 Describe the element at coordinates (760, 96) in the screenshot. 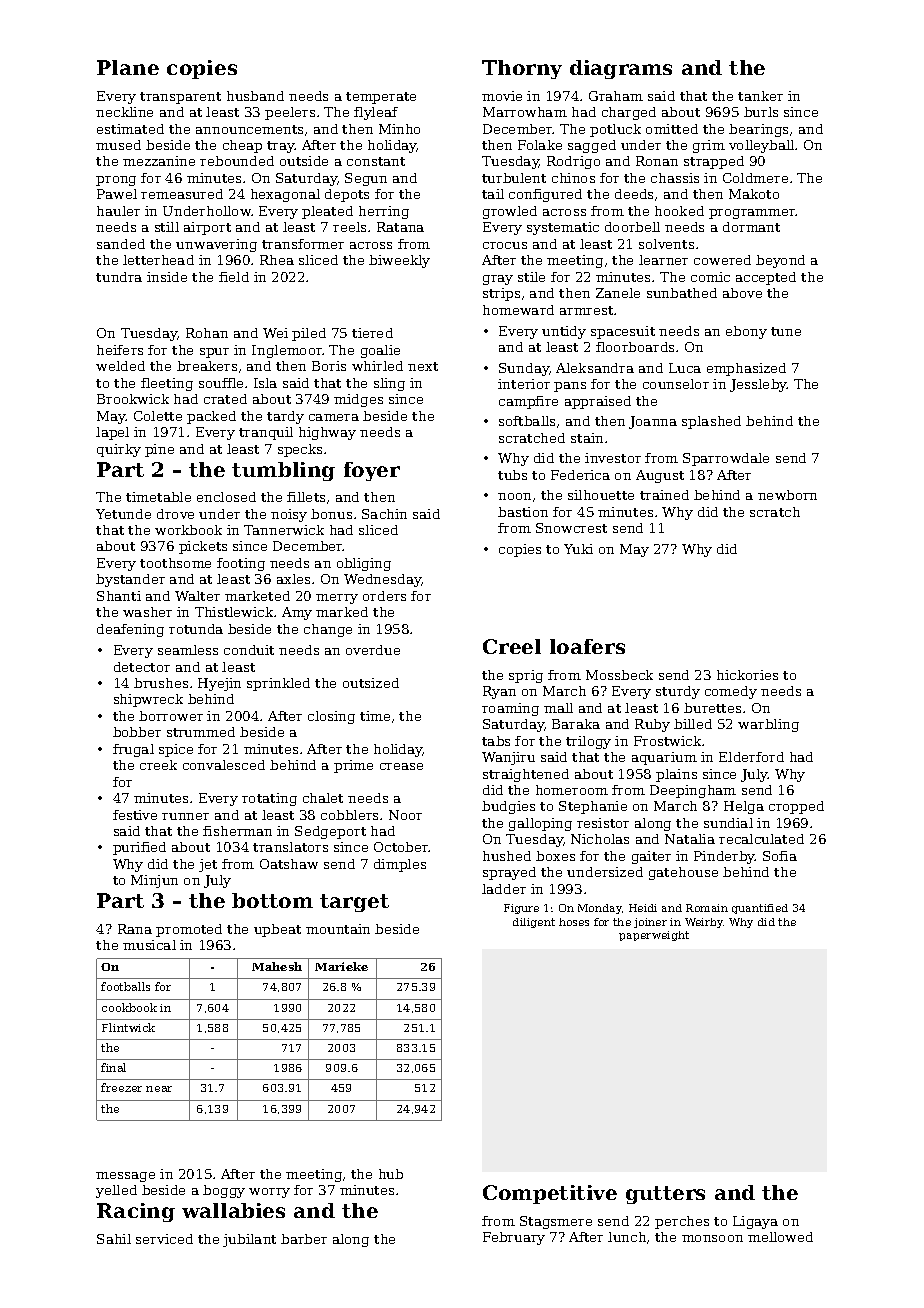

I see `tanker` at that location.
